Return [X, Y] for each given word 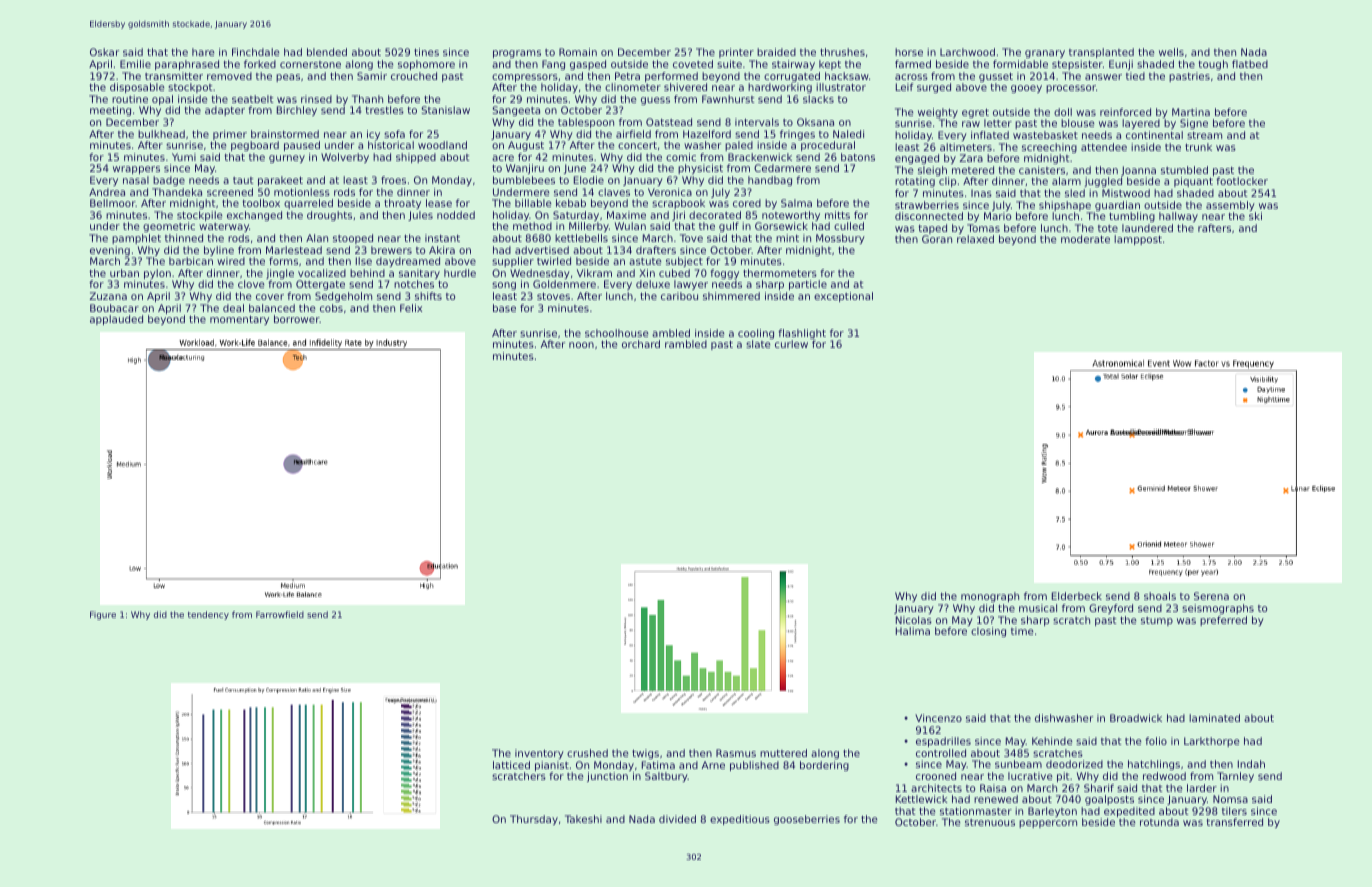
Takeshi [583, 819]
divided [677, 819]
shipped [416, 158]
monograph [990, 597]
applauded [116, 320]
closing [988, 632]
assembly [1230, 206]
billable [533, 203]
